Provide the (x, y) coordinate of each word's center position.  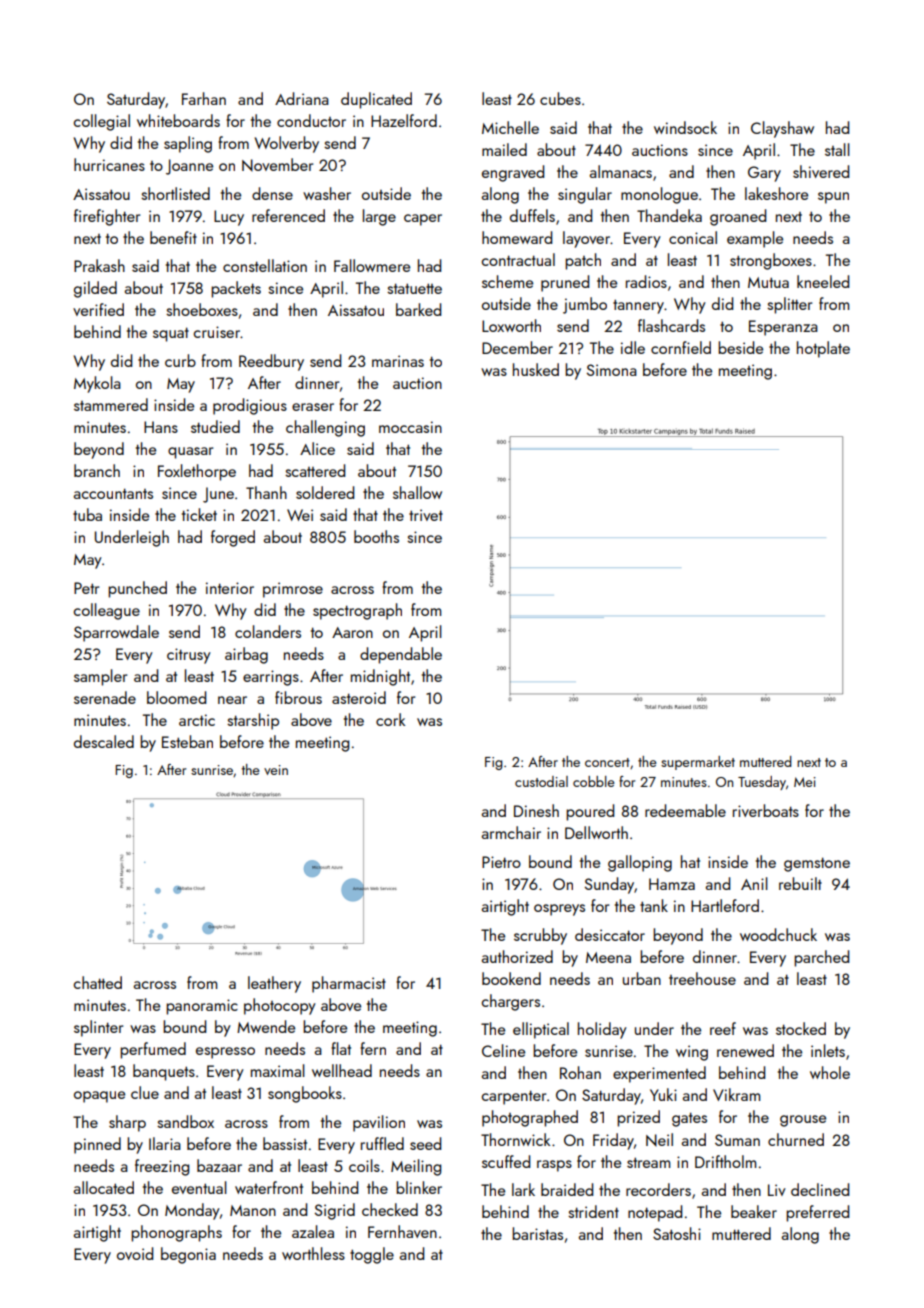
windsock (685, 127)
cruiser (217, 332)
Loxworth (511, 325)
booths (376, 536)
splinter (98, 1028)
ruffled (382, 1143)
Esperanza (783, 328)
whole (830, 1072)
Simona (612, 370)
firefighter (107, 217)
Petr (86, 588)
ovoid (135, 1253)
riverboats (766, 810)
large (379, 217)
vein (276, 770)
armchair (511, 832)
